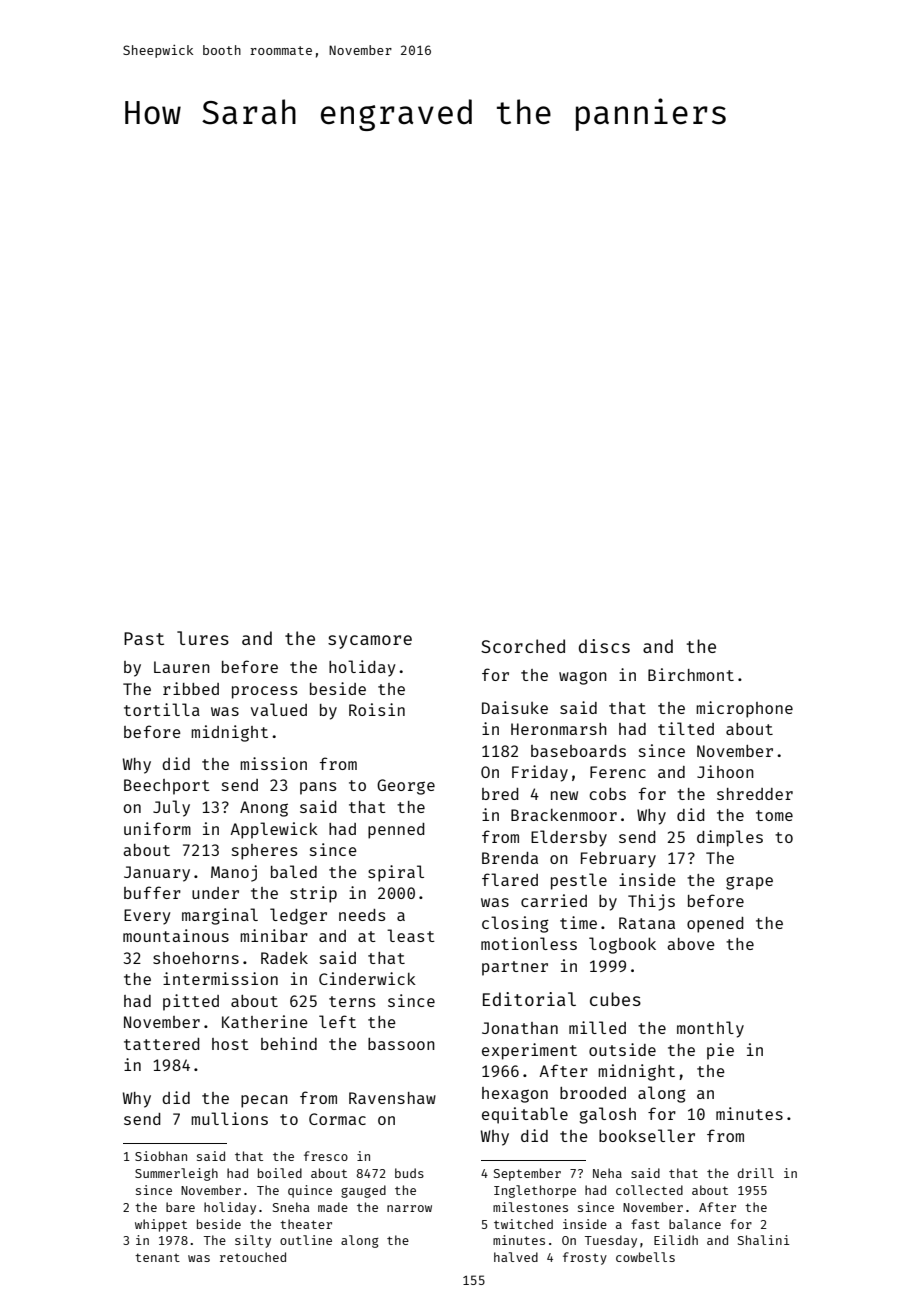 Image resolution: width=924 pixels, height=1308 pixels. What do you see at coordinates (527, 1174) in the screenshot?
I see `September` at bounding box center [527, 1174].
